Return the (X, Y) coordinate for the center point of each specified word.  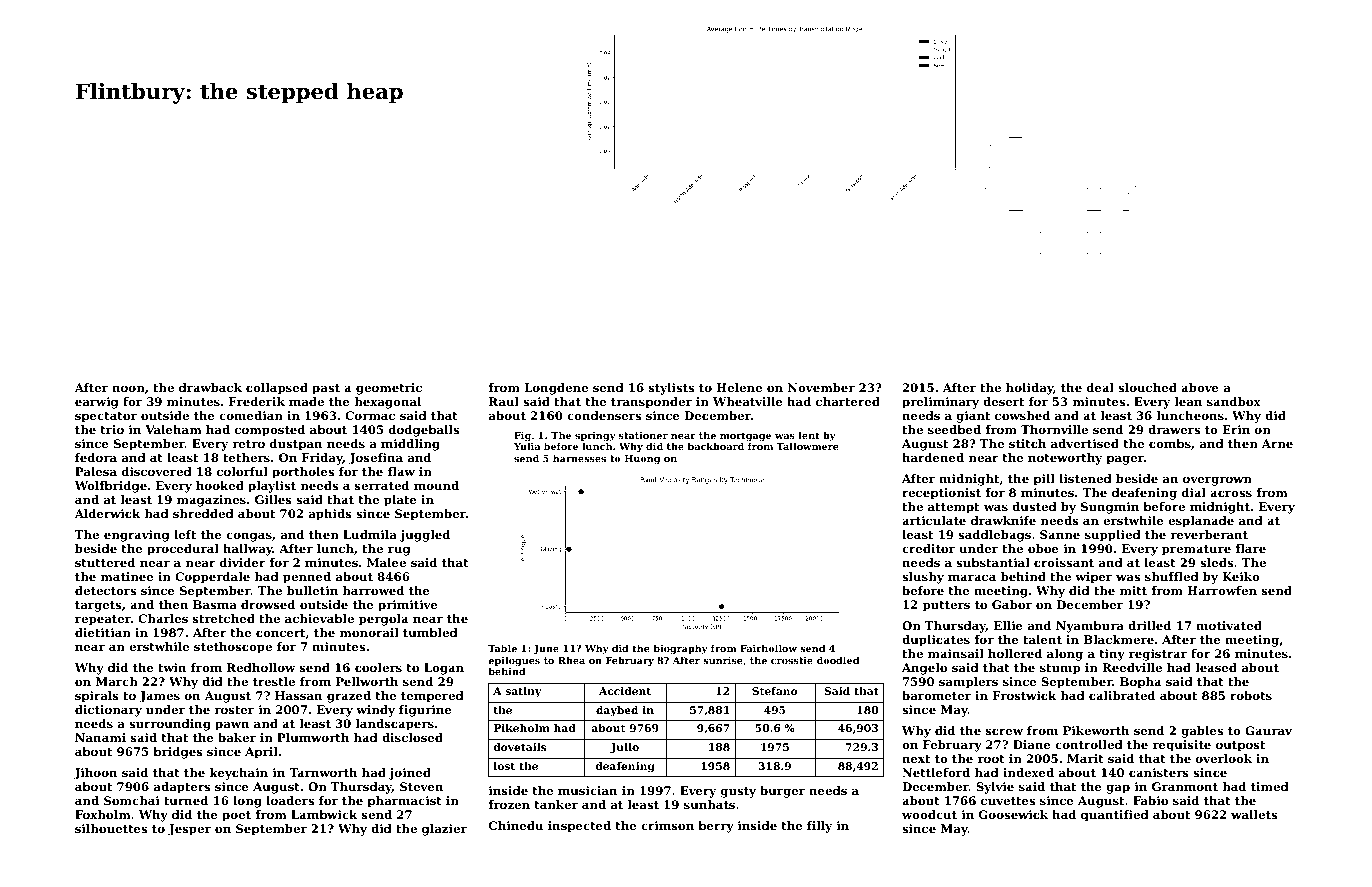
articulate (934, 520)
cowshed (1022, 415)
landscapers (395, 725)
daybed (617, 711)
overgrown (1217, 481)
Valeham (173, 429)
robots (1251, 695)
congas (249, 537)
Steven (421, 786)
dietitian (103, 632)
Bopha (1140, 683)
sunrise (723, 660)
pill (1044, 480)
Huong (642, 459)
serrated (382, 485)
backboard (716, 446)
